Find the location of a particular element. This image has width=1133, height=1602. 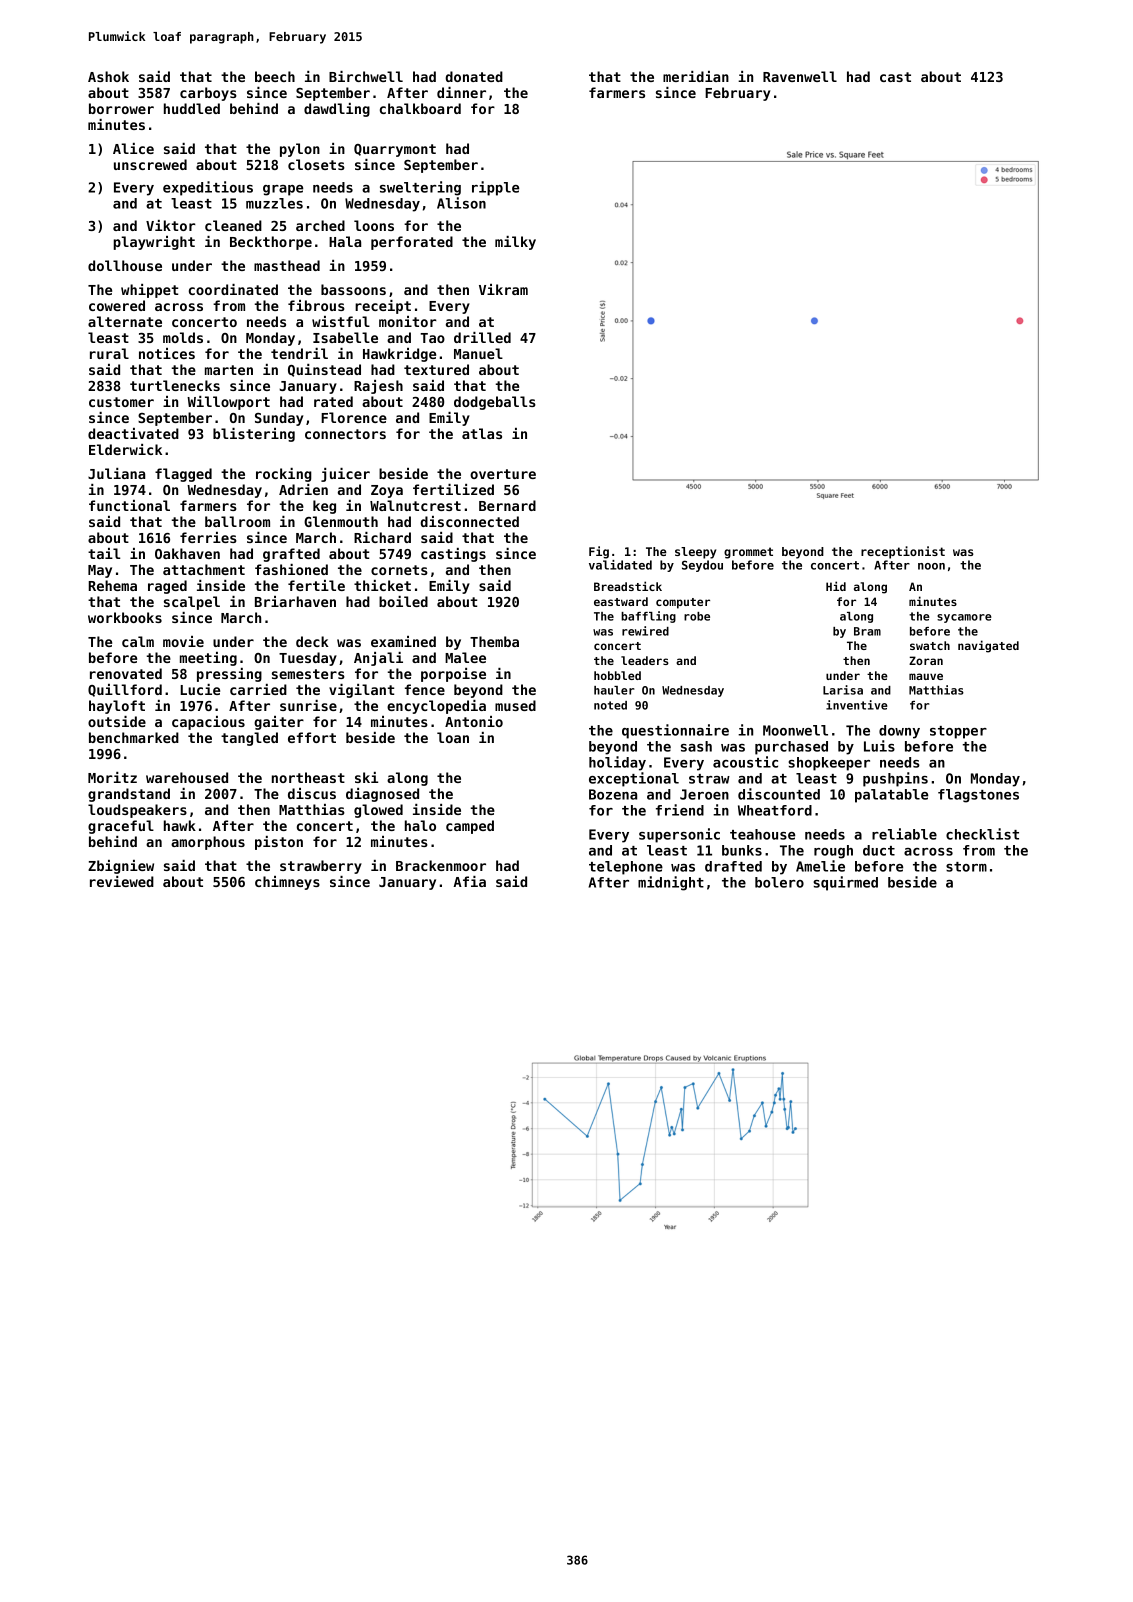

meridian is located at coordinates (696, 76).
